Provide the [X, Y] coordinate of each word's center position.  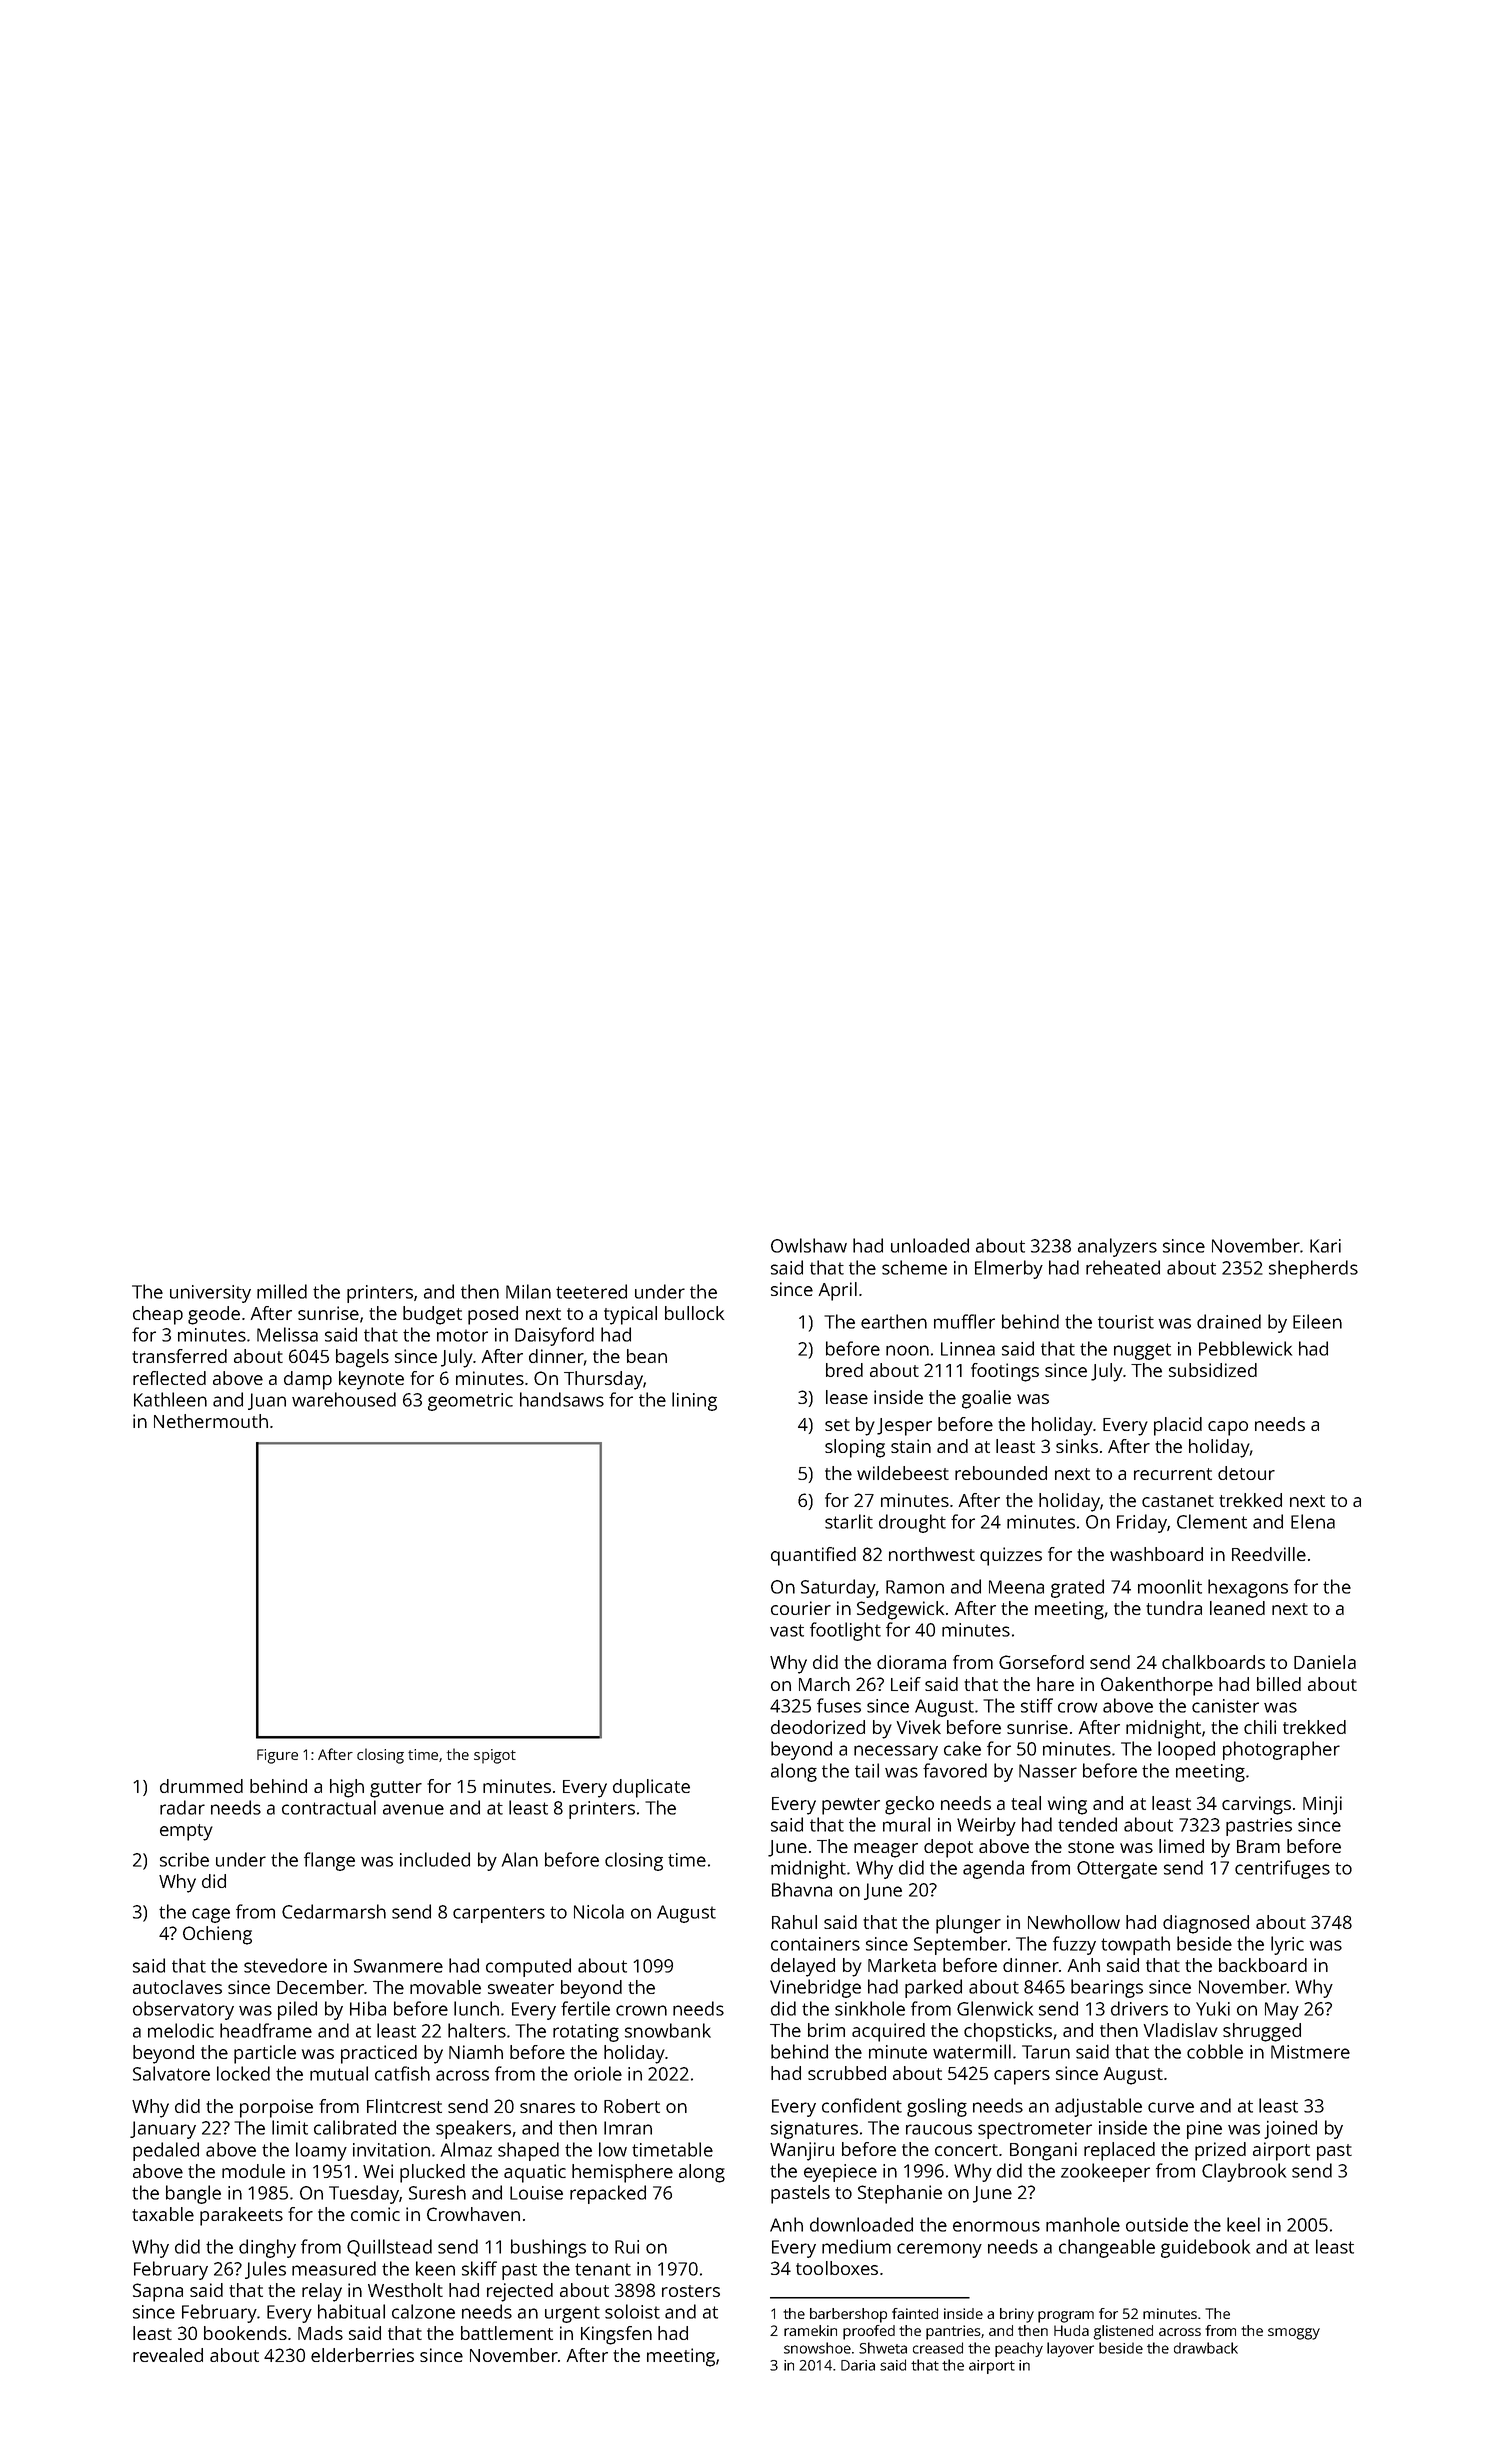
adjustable [1098, 2107]
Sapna [158, 2292]
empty [186, 1832]
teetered [591, 1291]
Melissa [287, 1334]
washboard [1156, 1554]
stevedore [285, 1965]
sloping [855, 1448]
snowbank [668, 2030]
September [960, 1945]
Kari [1325, 1246]
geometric [470, 1402]
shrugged [1262, 2032]
